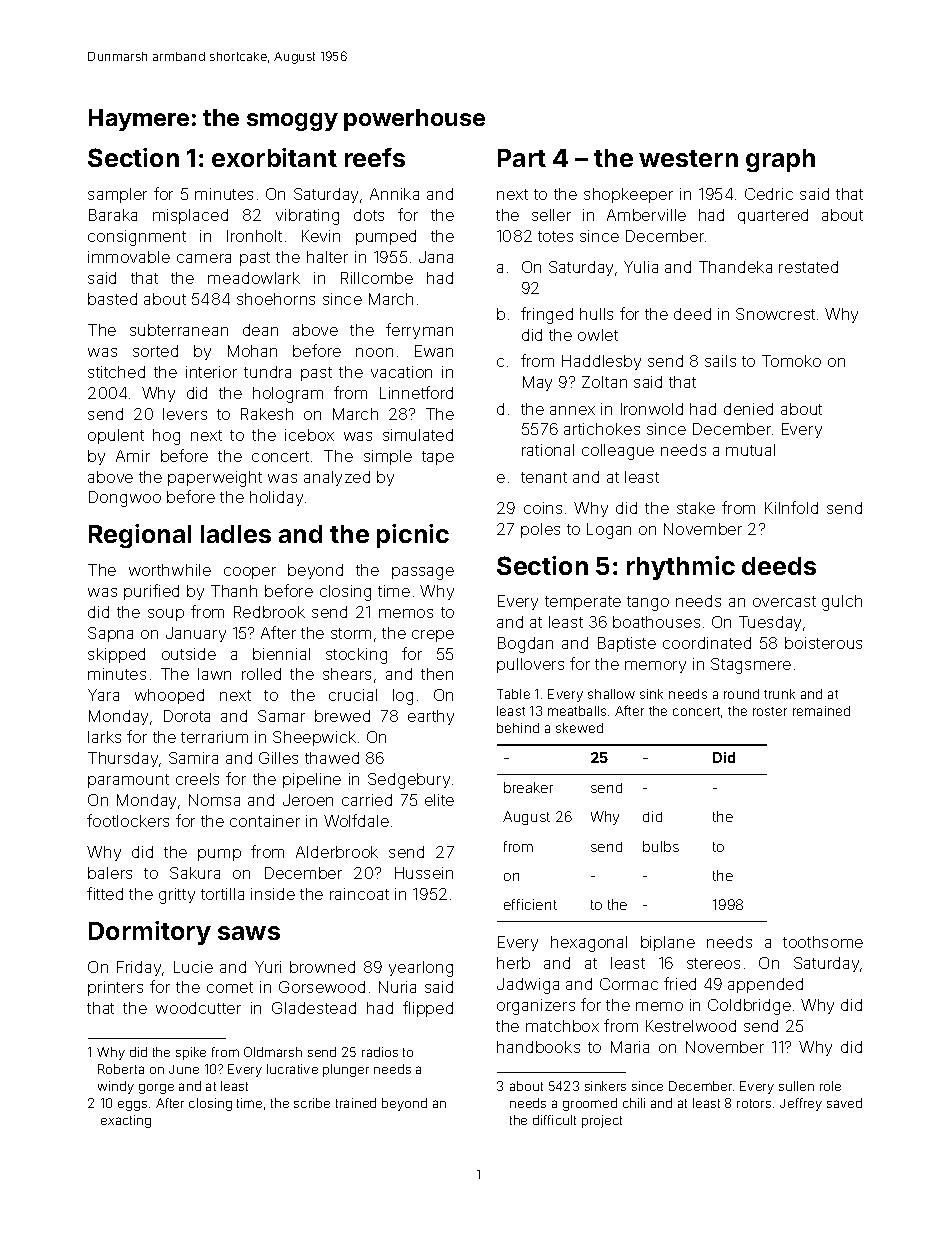  Describe the element at coordinates (656, 622) in the screenshot. I see `boathouses` at that location.
